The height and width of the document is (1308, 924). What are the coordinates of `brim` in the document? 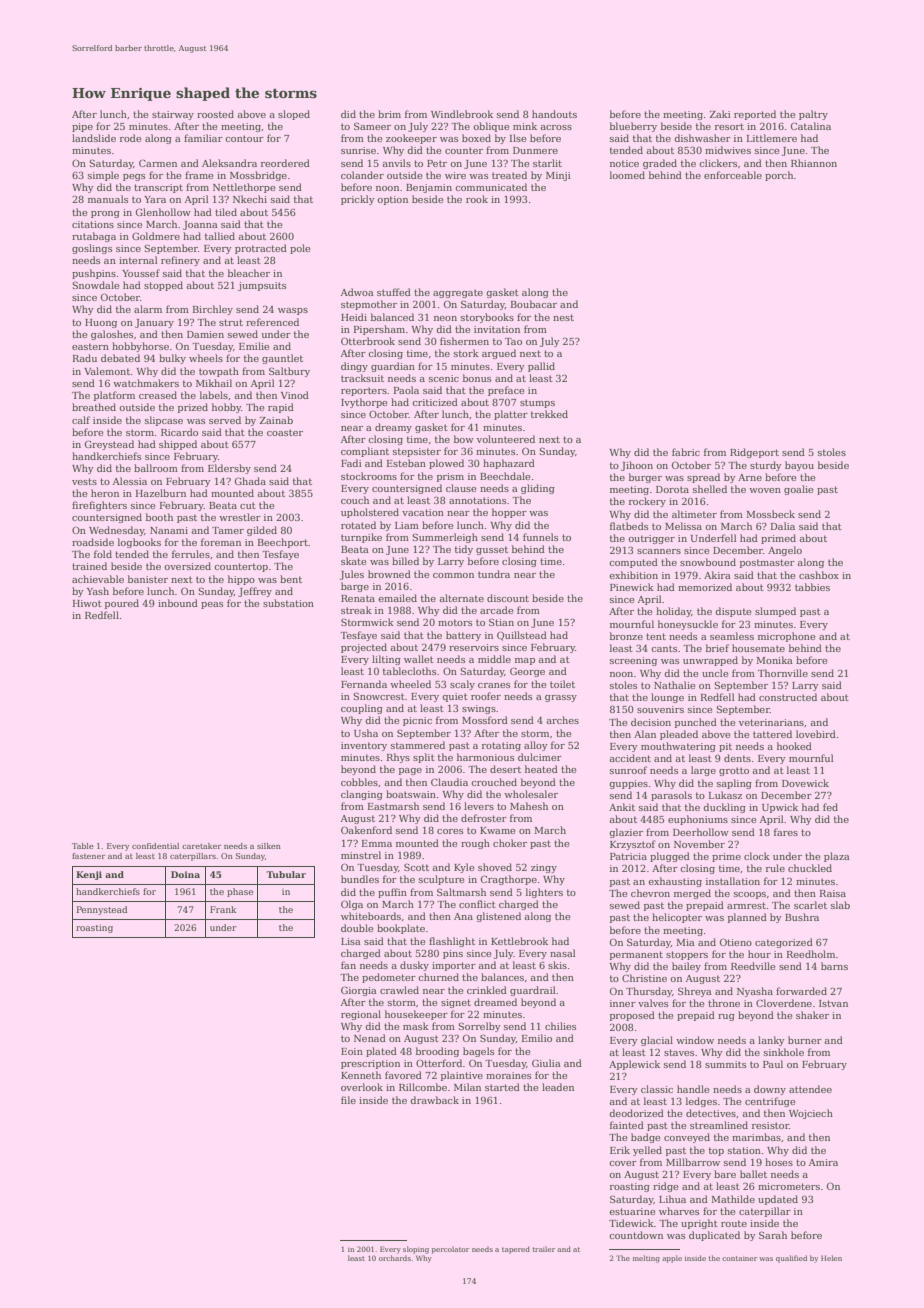 It's located at (389, 114).
